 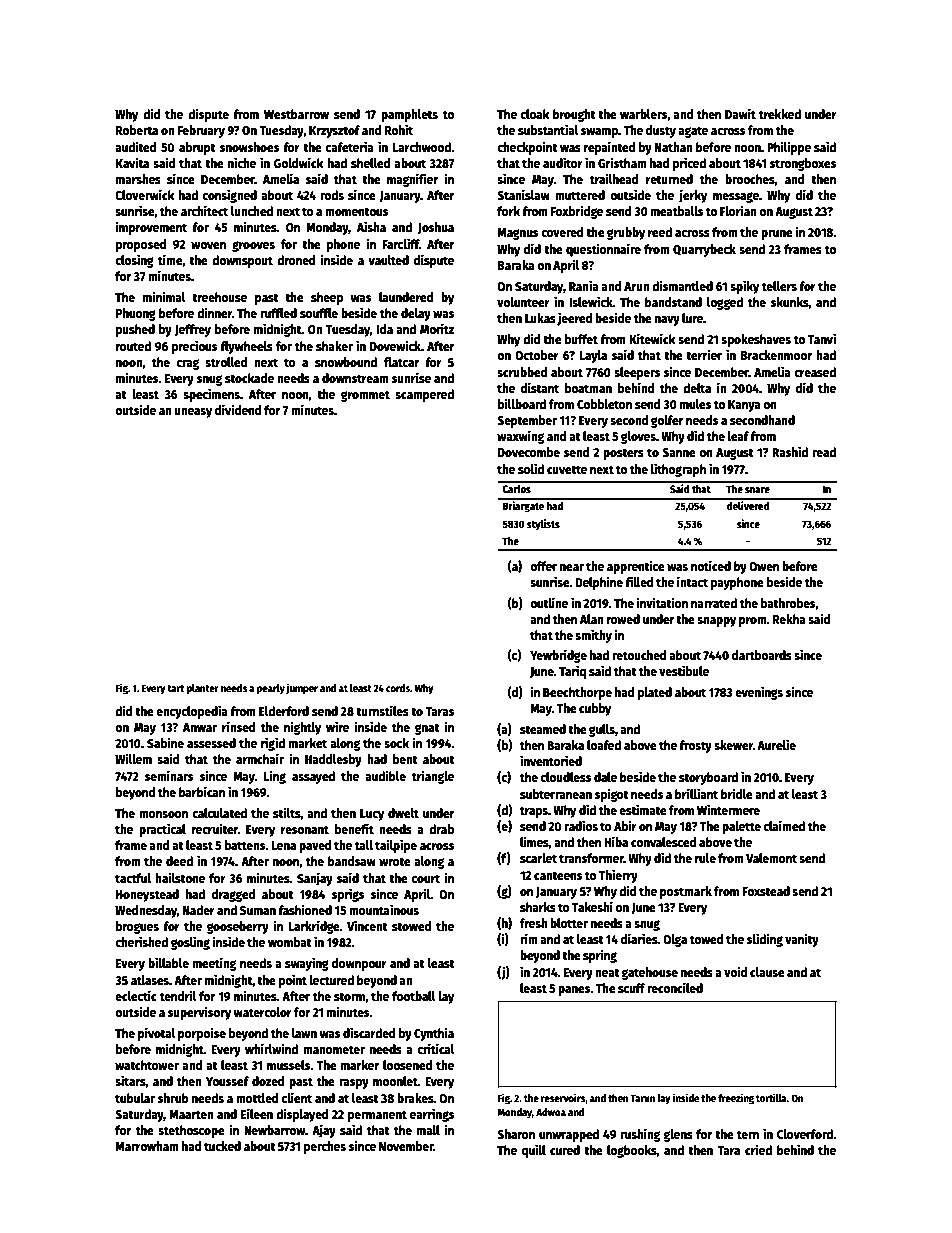 What do you see at coordinates (540, 387) in the screenshot?
I see `distant` at bounding box center [540, 387].
